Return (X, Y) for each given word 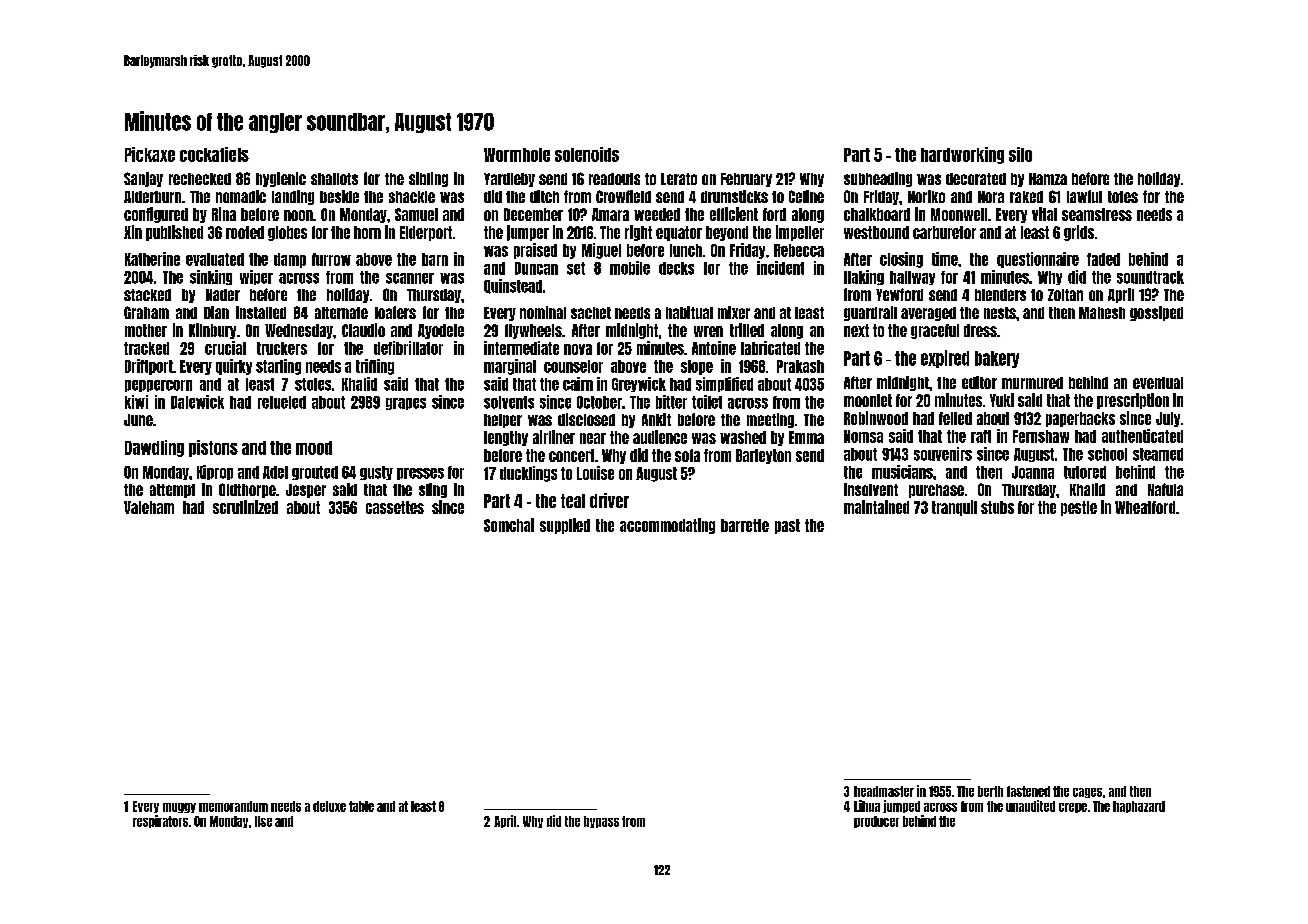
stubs (997, 507)
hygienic (281, 179)
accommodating (667, 526)
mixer (734, 312)
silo (1020, 154)
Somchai (509, 525)
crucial (225, 348)
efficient (734, 214)
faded (1103, 259)
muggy (179, 808)
